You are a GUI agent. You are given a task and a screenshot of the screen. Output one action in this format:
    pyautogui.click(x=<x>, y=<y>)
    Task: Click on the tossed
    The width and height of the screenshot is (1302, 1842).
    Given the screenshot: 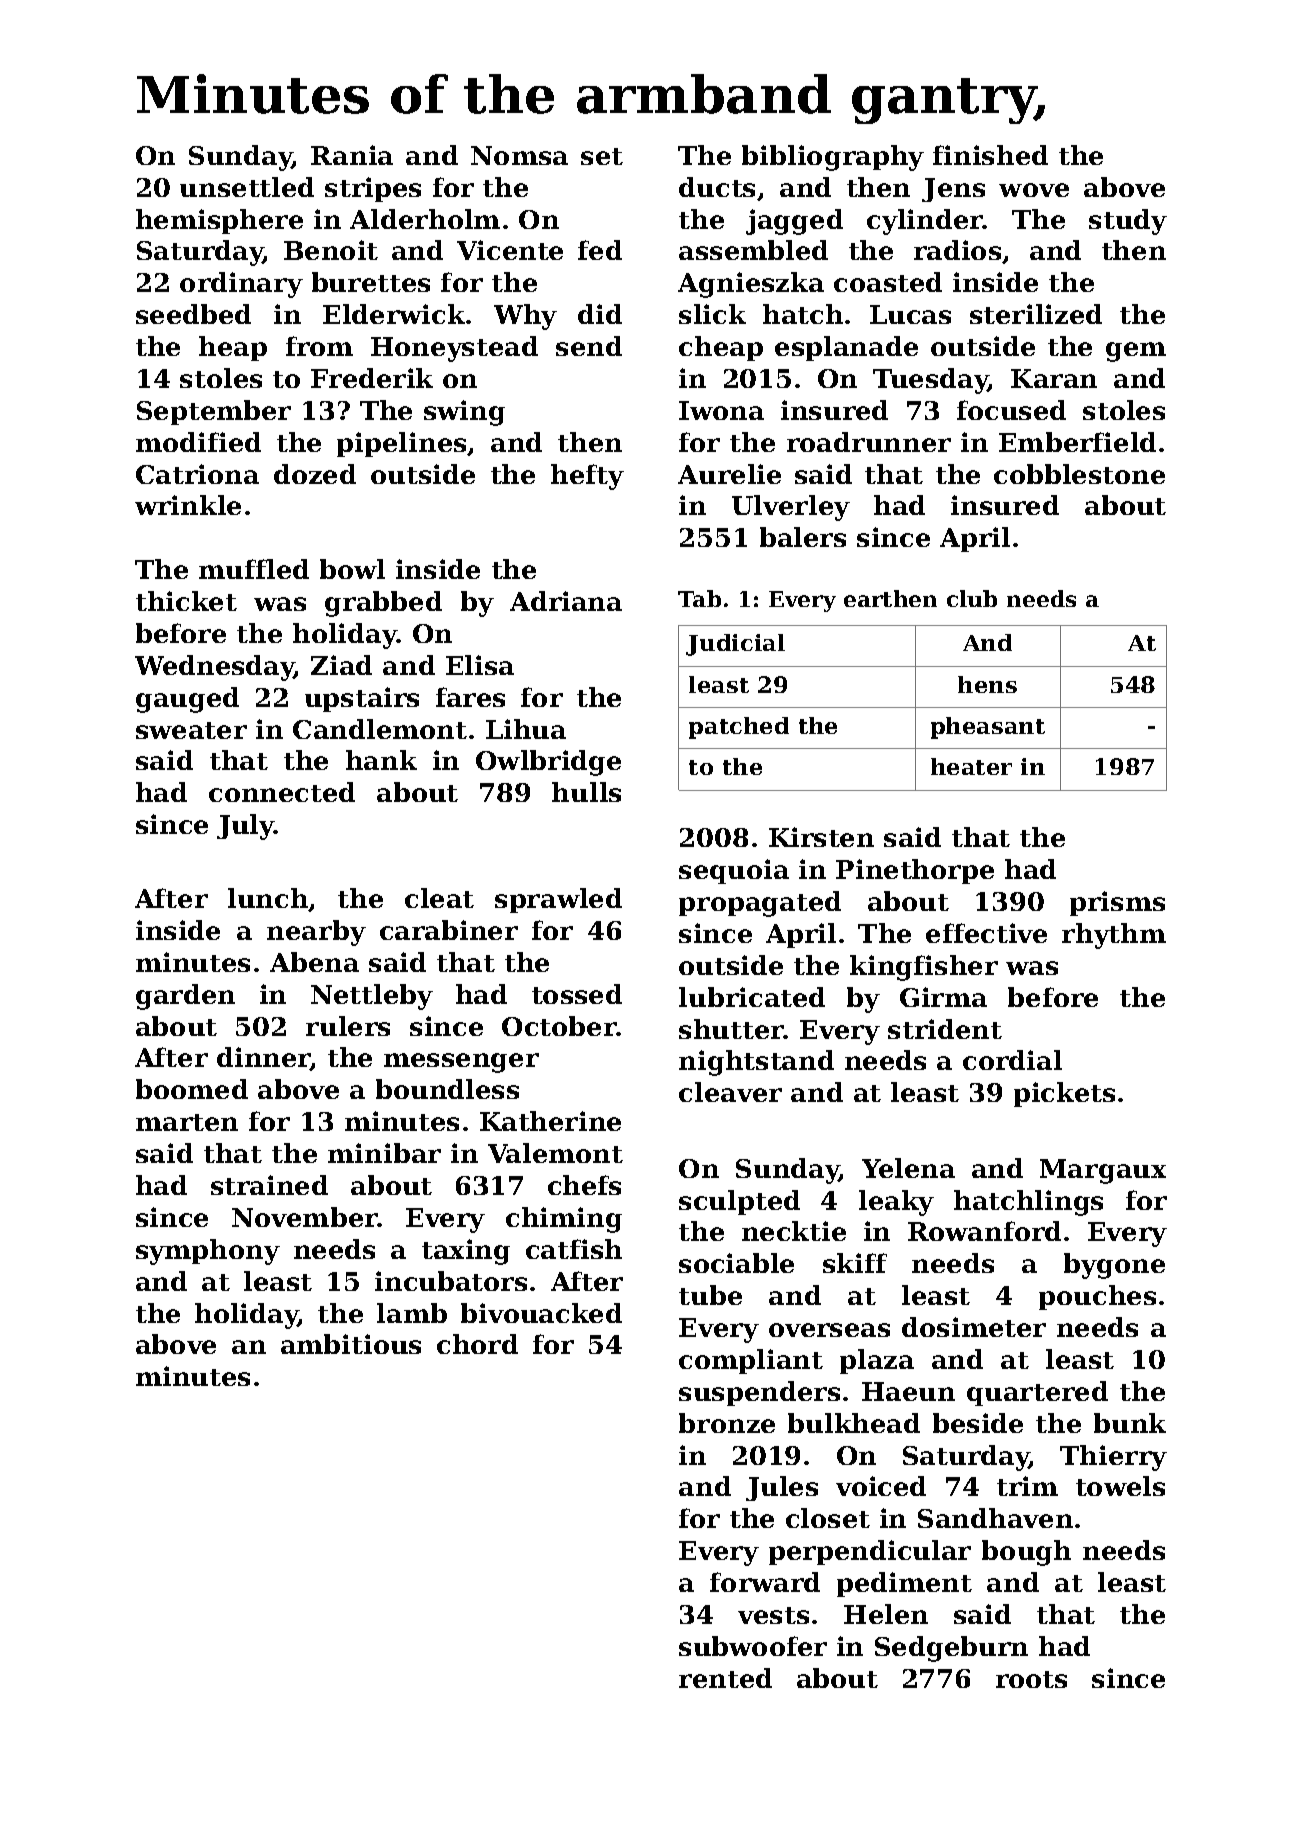 What is the action you would take?
    pyautogui.click(x=577, y=994)
